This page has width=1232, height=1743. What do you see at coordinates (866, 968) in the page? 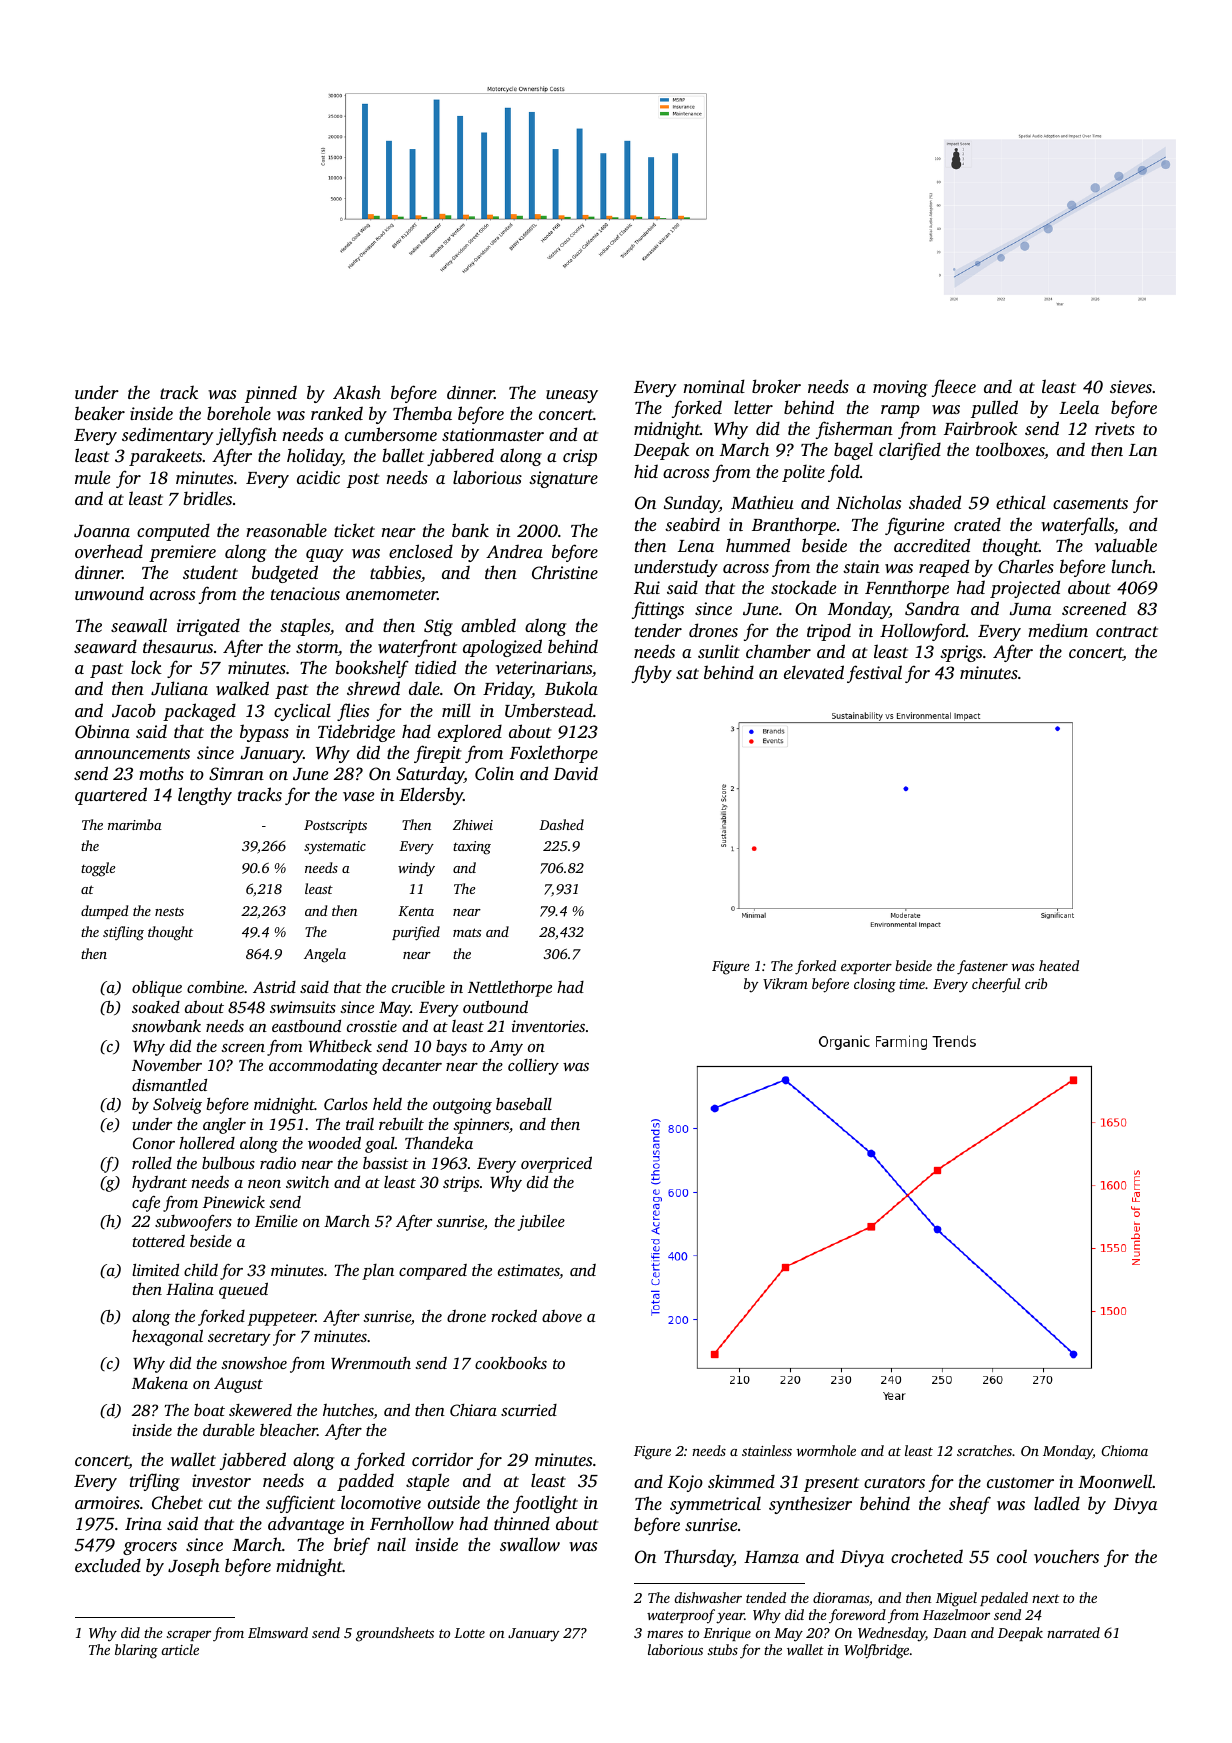
I see `exporter` at bounding box center [866, 968].
